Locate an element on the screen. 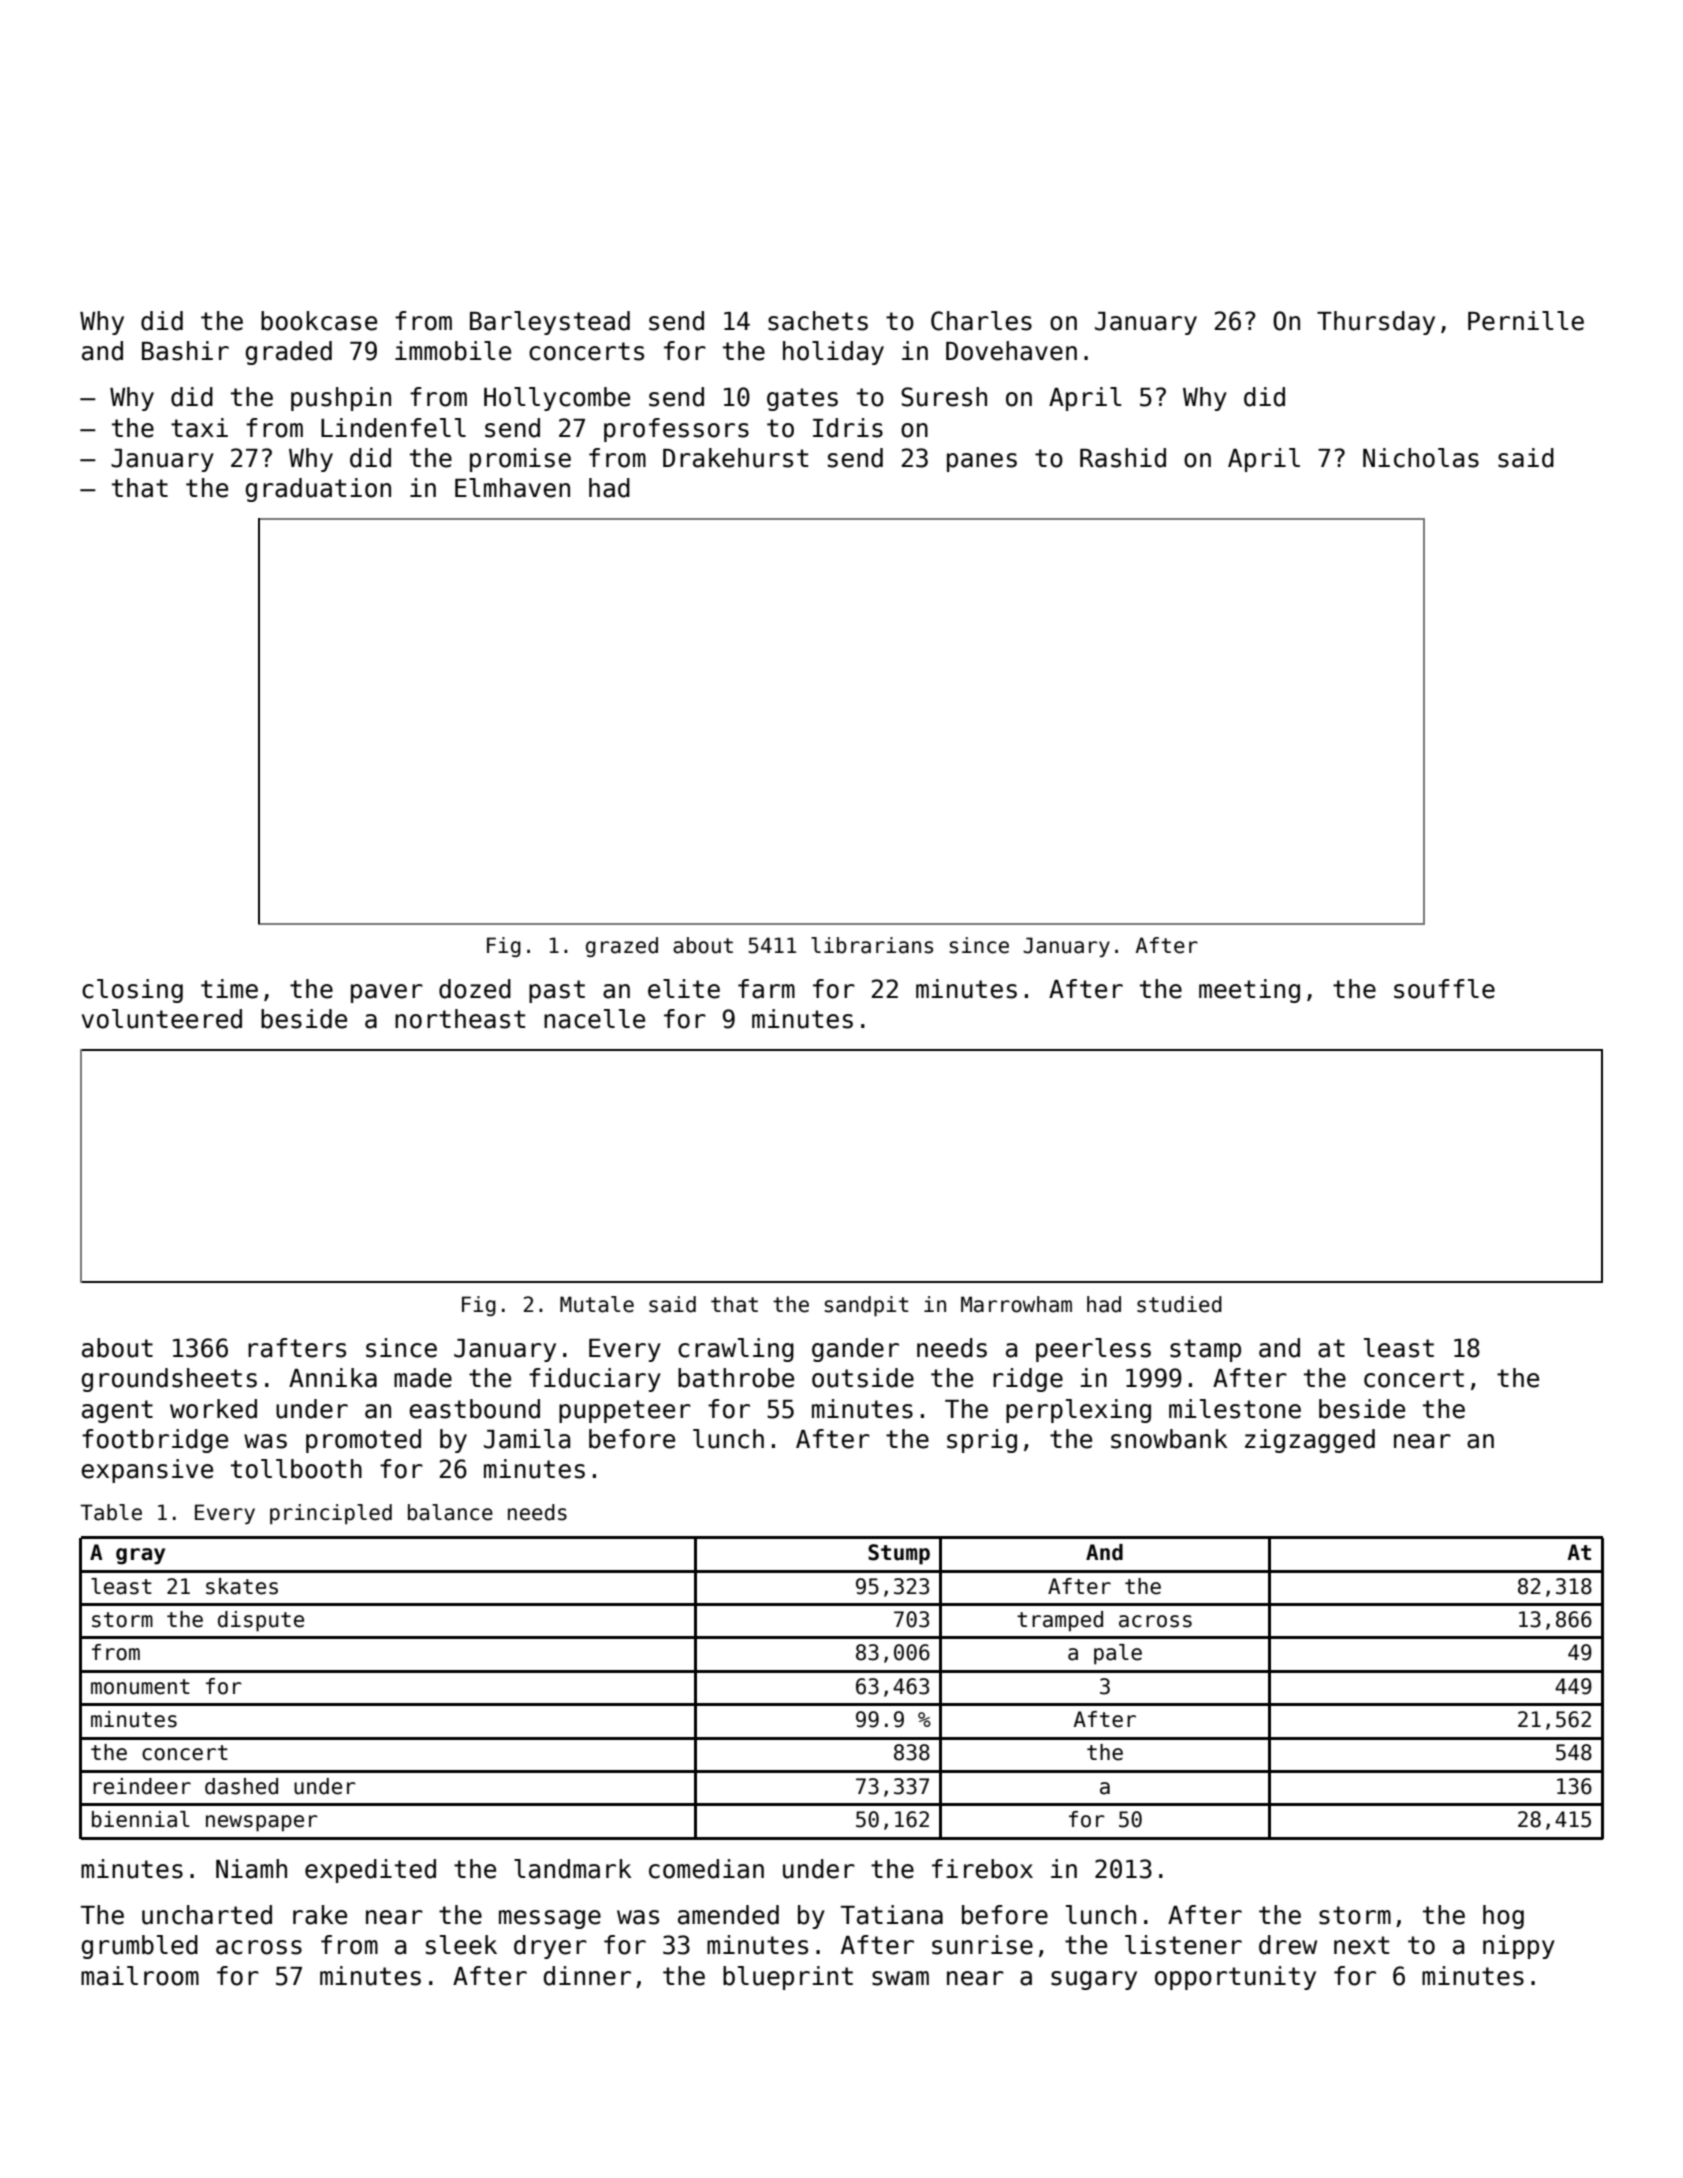 The width and height of the screenshot is (1683, 2178). bookcase is located at coordinates (319, 321).
